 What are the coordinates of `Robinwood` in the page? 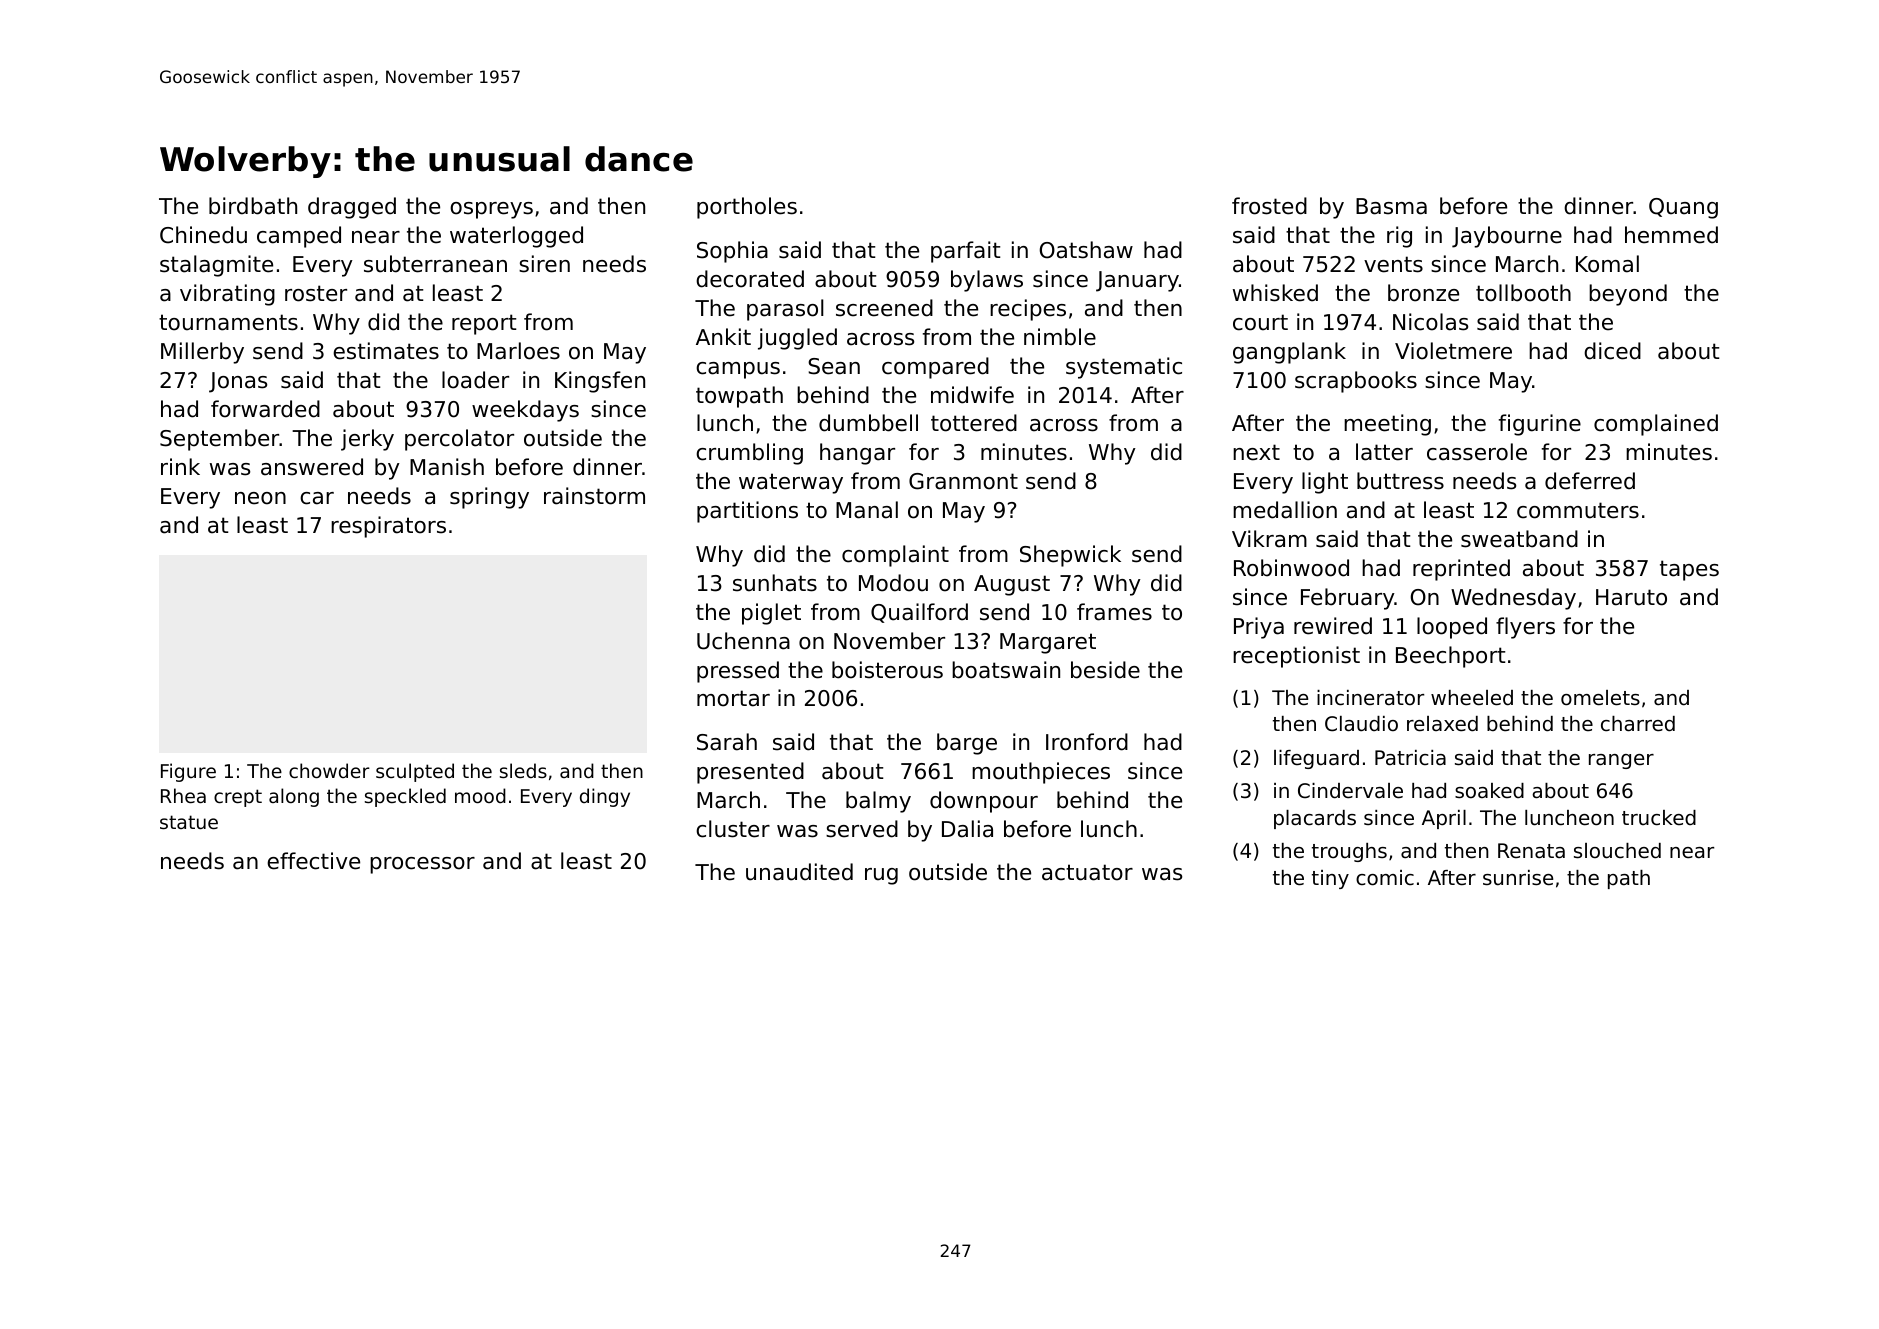 It's located at (1291, 568).
